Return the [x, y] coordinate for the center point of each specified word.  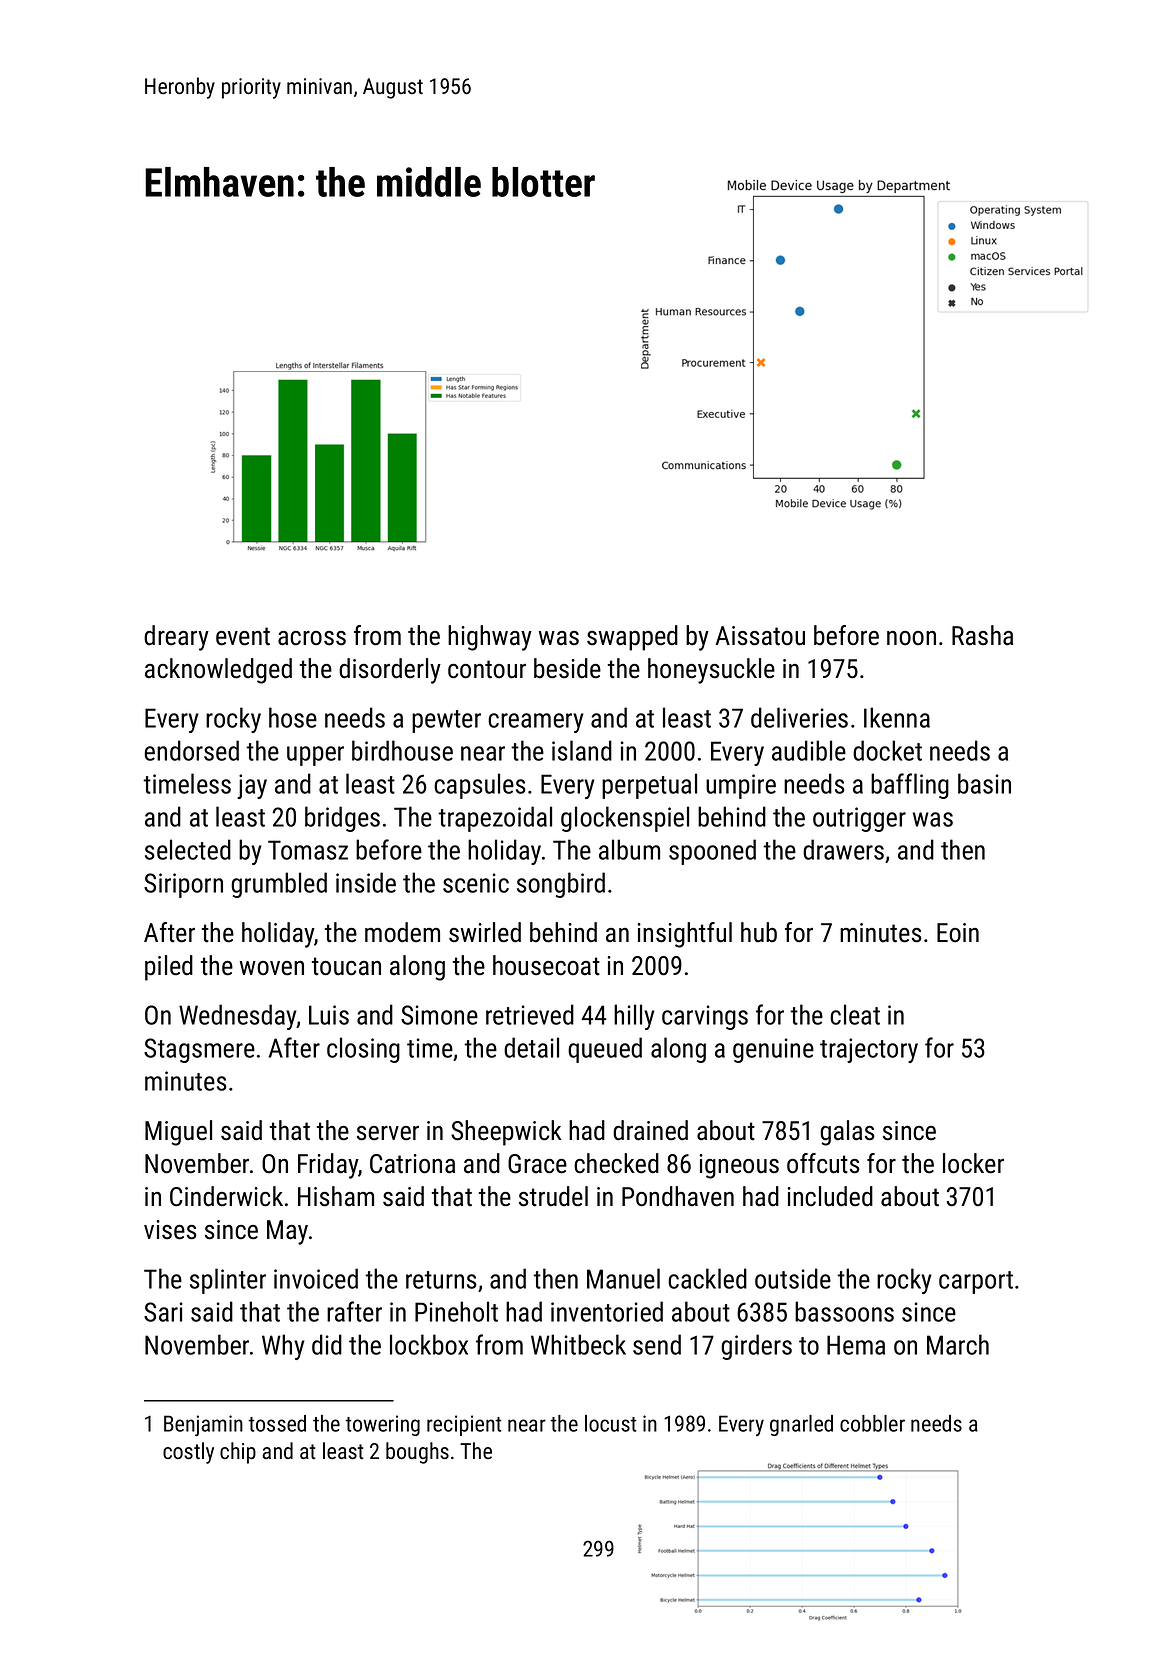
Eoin [958, 933]
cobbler [872, 1423]
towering [382, 1425]
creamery [536, 723]
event [243, 636]
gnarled [801, 1425]
